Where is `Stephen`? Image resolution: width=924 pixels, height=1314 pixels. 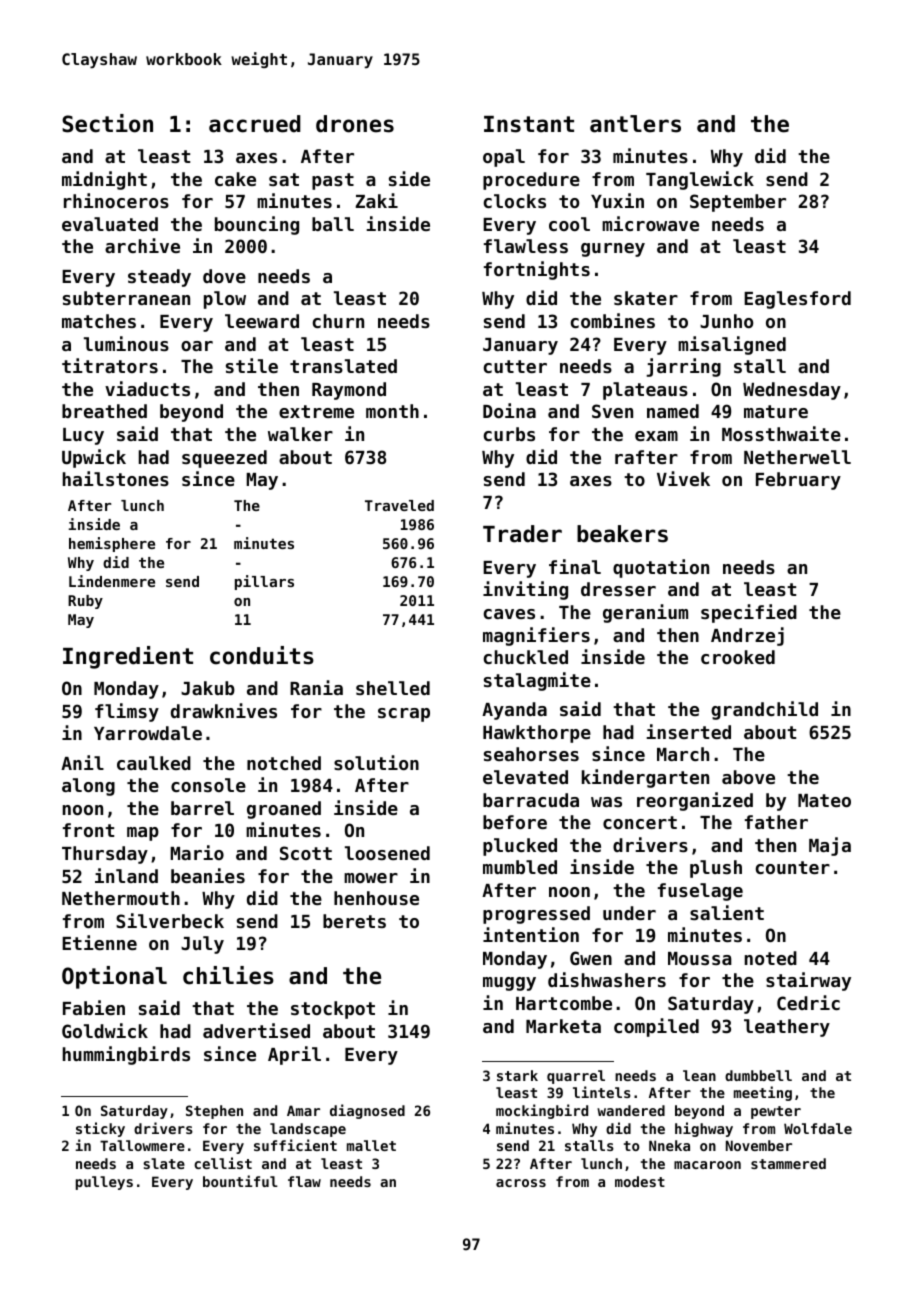 Stephen is located at coordinates (214, 1112).
